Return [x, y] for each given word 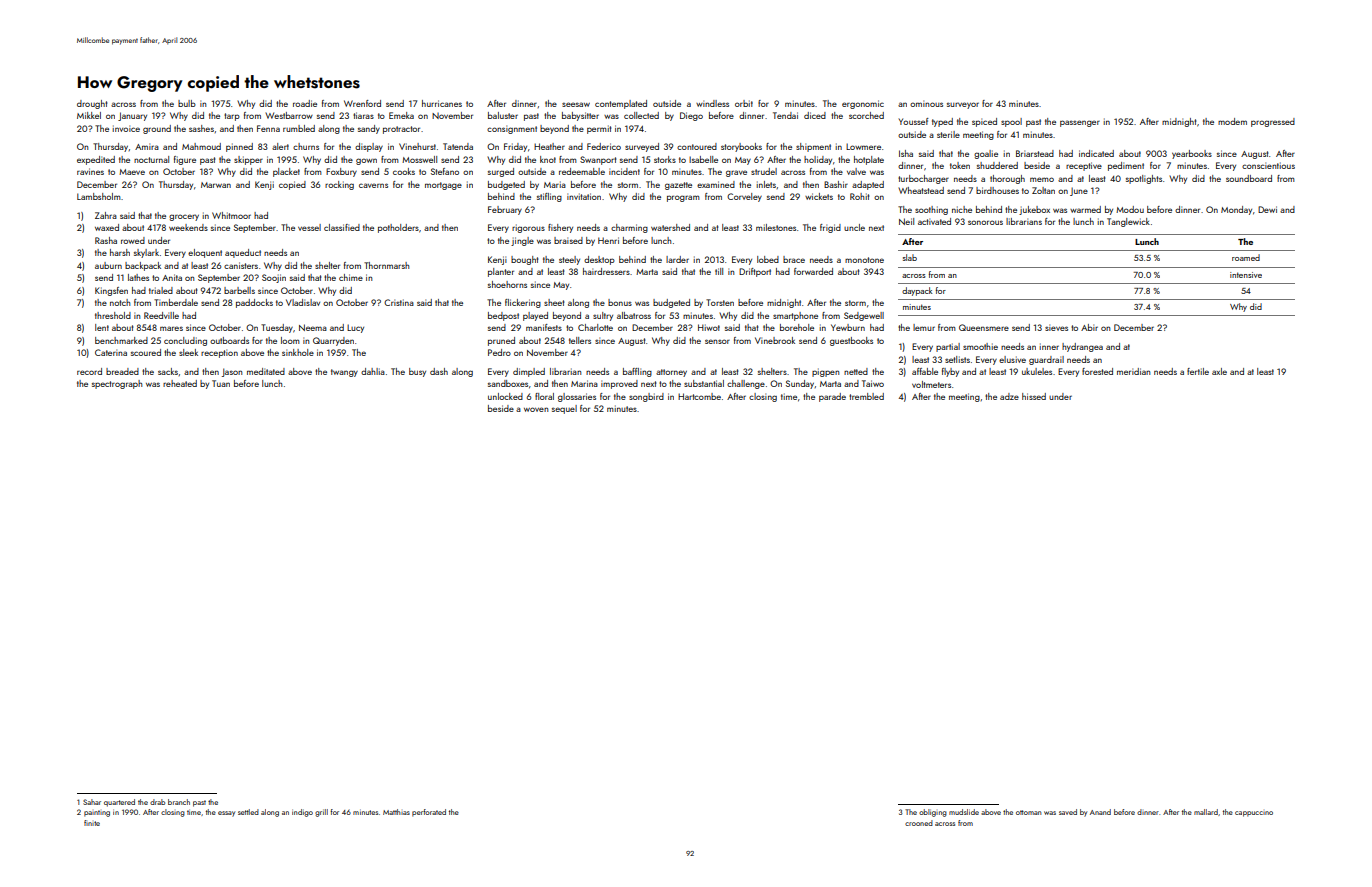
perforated [429, 813]
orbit [744, 103]
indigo [302, 813]
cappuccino [1254, 814]
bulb [187, 103]
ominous [926, 103]
